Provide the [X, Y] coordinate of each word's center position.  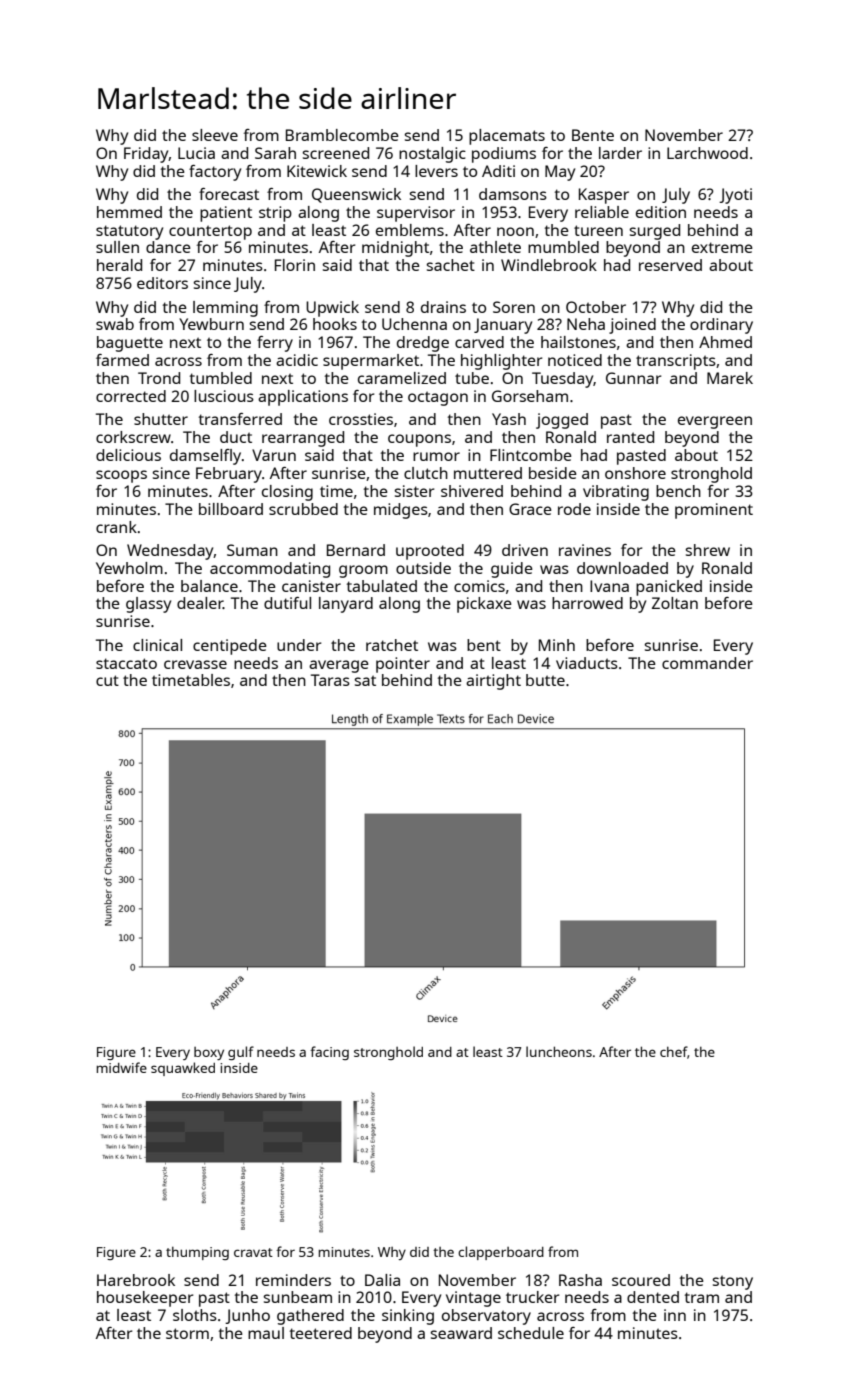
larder [620, 153]
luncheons [559, 1051]
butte [545, 680]
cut [107, 680]
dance [168, 247]
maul [266, 1333]
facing [329, 1053]
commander [707, 663]
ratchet [392, 645]
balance [209, 586]
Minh [557, 645]
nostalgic [432, 155]
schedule [531, 1333]
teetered [321, 1333]
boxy [209, 1053]
